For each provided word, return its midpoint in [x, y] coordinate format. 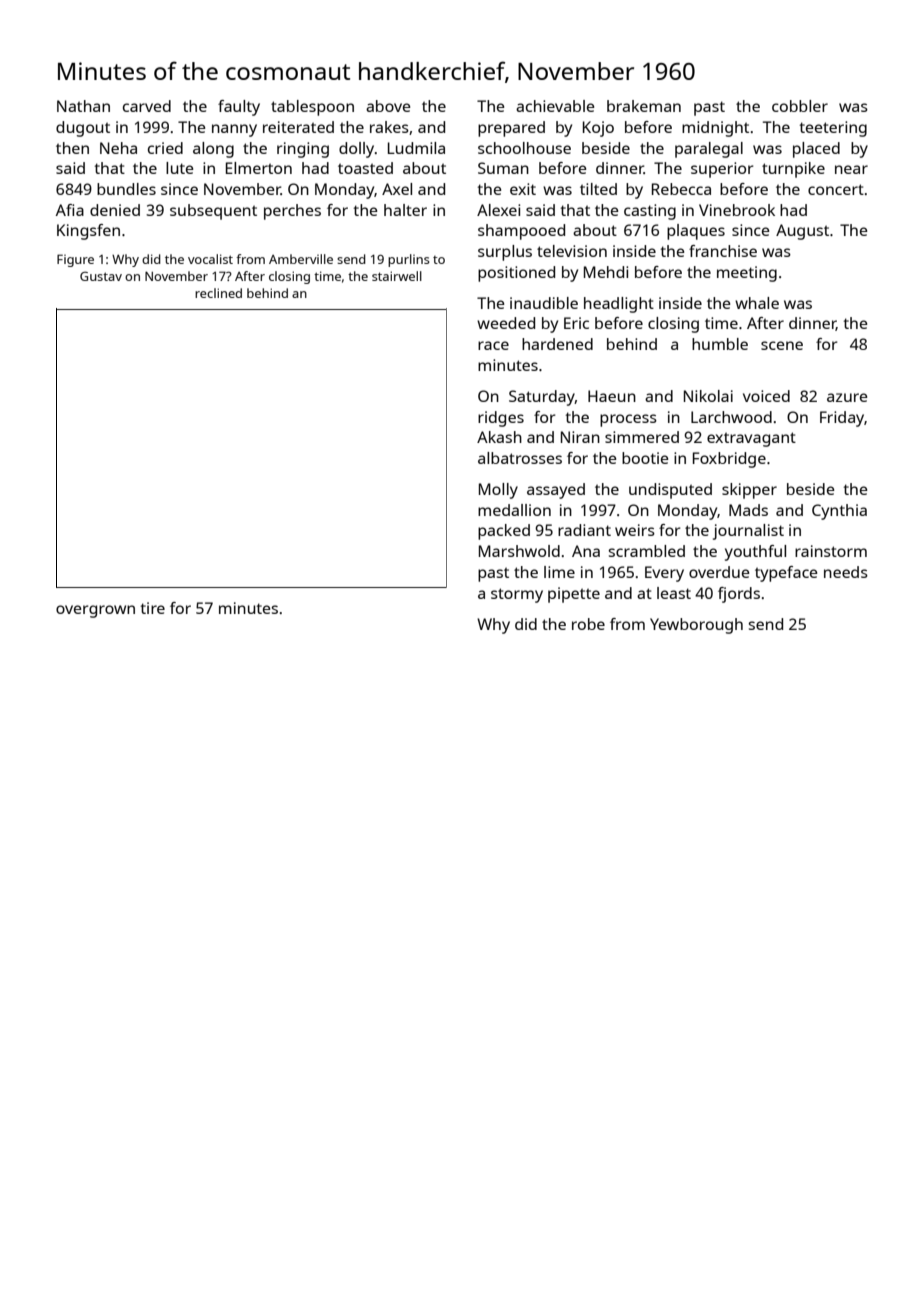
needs [846, 572]
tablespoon [312, 108]
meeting [747, 274]
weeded [506, 323]
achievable [555, 106]
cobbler [800, 106]
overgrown [95, 611]
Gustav [101, 276]
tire [152, 608]
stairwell [397, 276]
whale [757, 303]
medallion [514, 510]
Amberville [301, 259]
